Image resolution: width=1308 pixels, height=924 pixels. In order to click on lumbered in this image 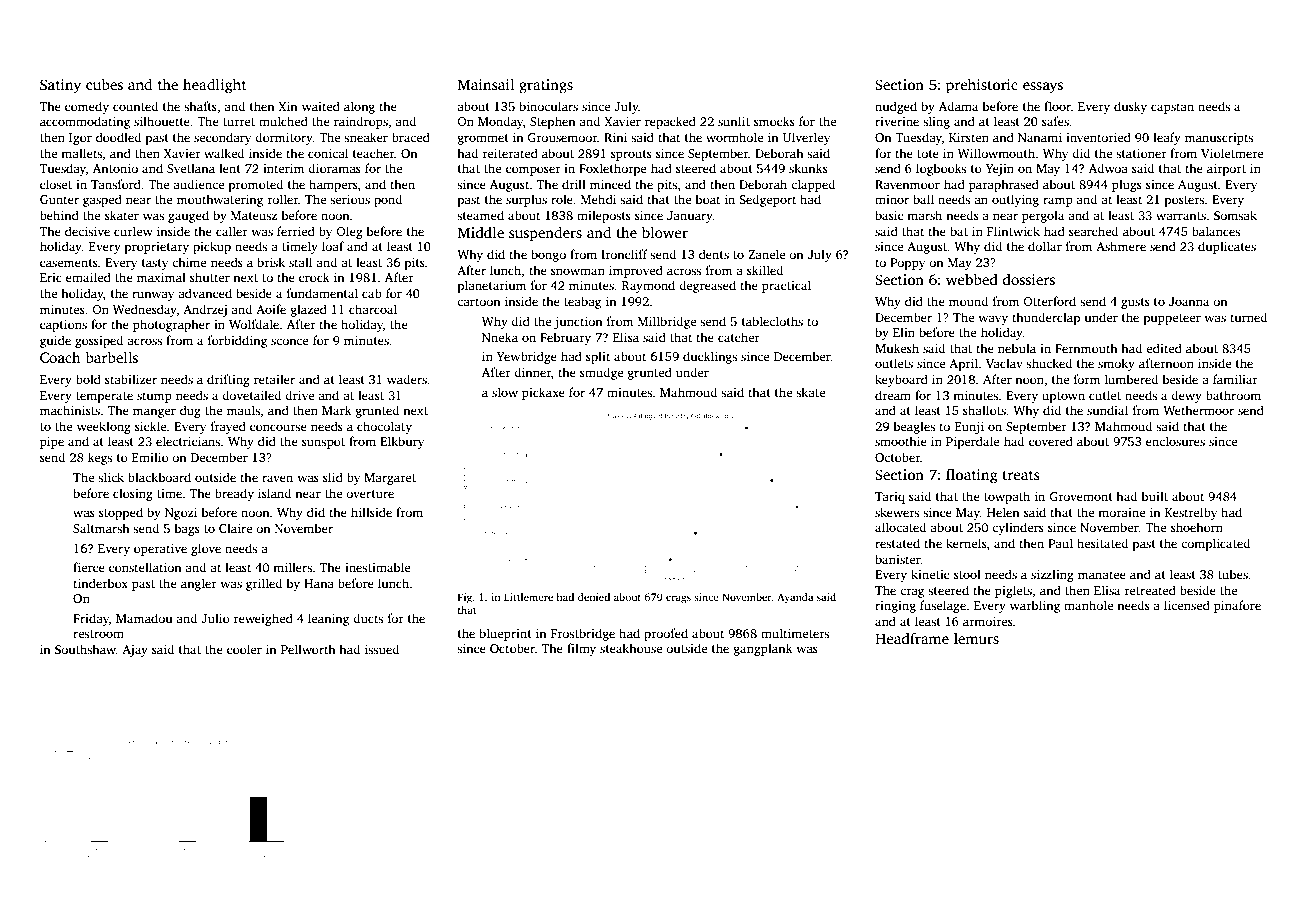, I will do `click(1131, 379)`.
